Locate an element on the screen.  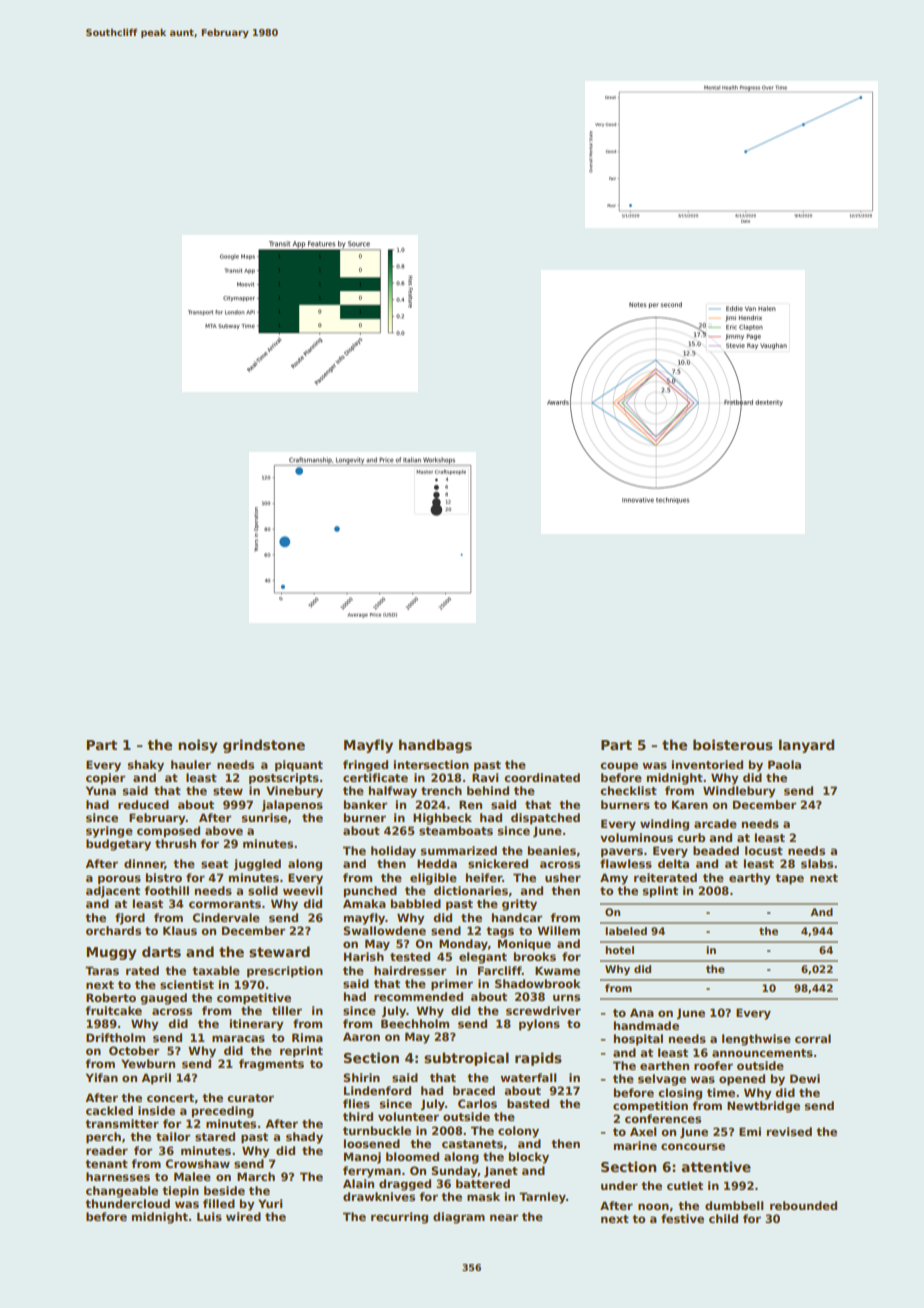
delta is located at coordinates (673, 863).
